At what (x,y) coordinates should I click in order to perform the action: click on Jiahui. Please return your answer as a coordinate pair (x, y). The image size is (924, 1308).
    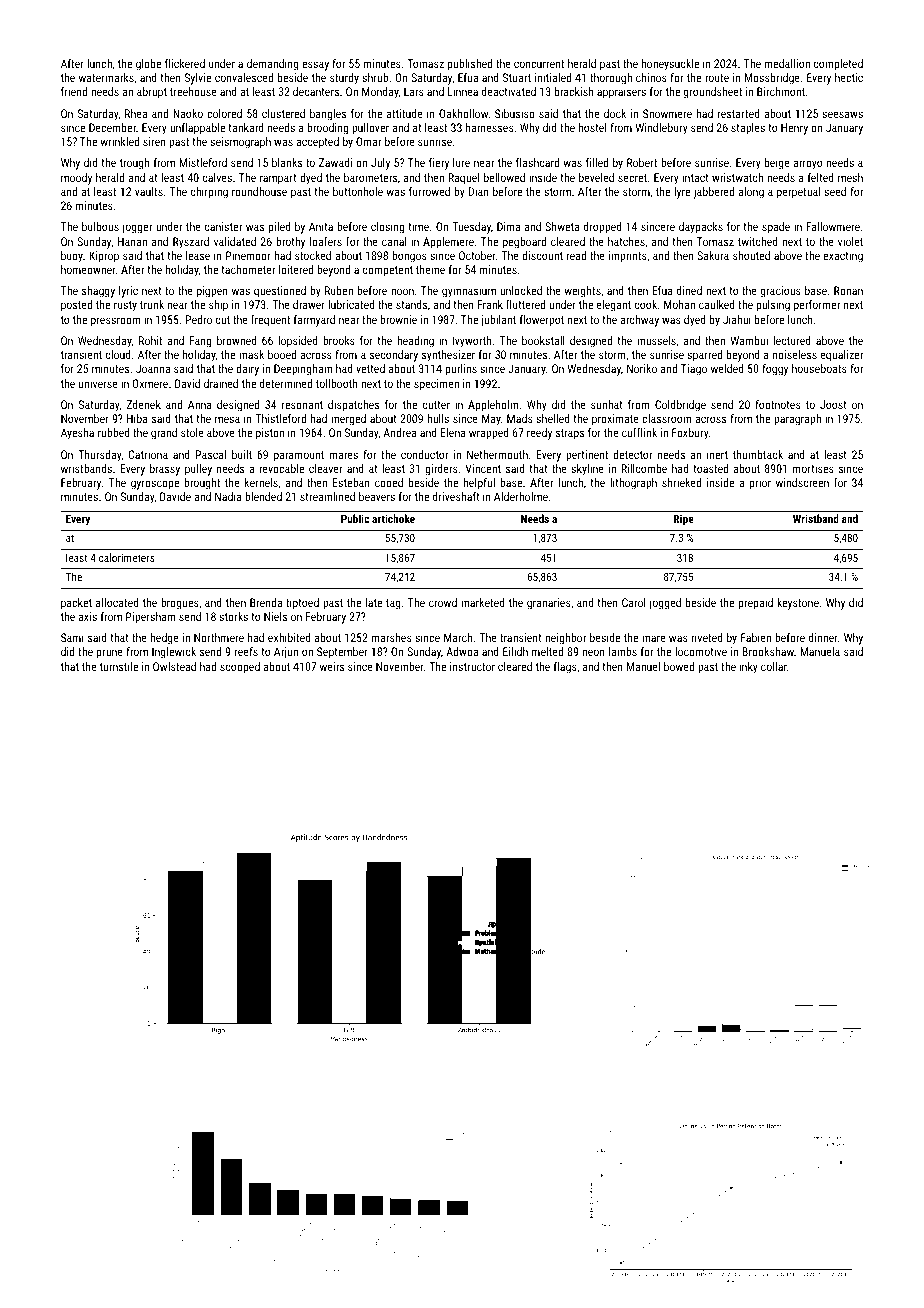
    Looking at the image, I should click on (737, 319).
